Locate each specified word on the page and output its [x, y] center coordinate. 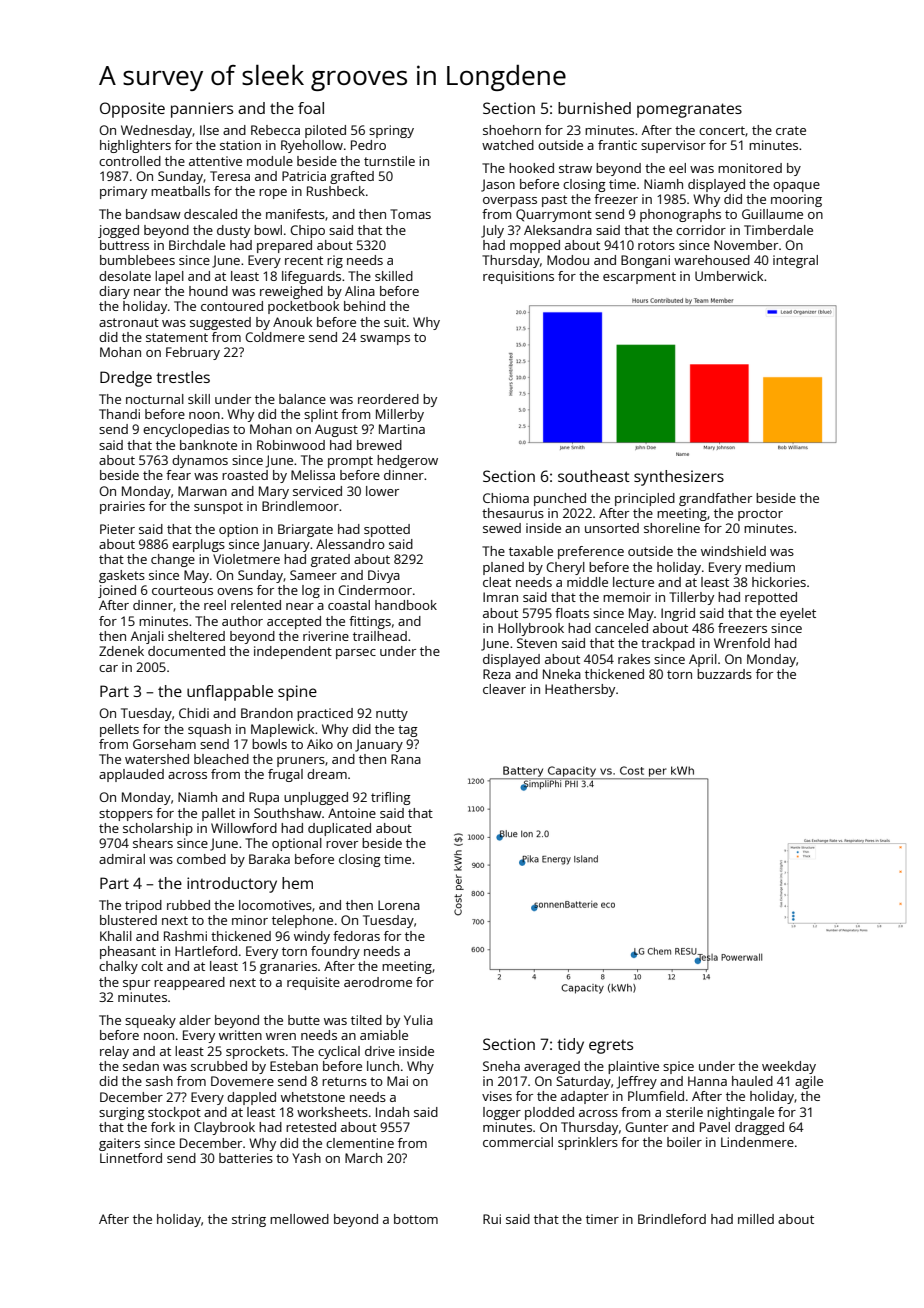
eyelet [798, 614]
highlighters [135, 146]
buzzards [724, 674]
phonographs [680, 215]
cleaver [504, 689]
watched [508, 145]
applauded [131, 775]
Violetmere [246, 559]
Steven [537, 643]
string [249, 1220]
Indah [392, 1112]
